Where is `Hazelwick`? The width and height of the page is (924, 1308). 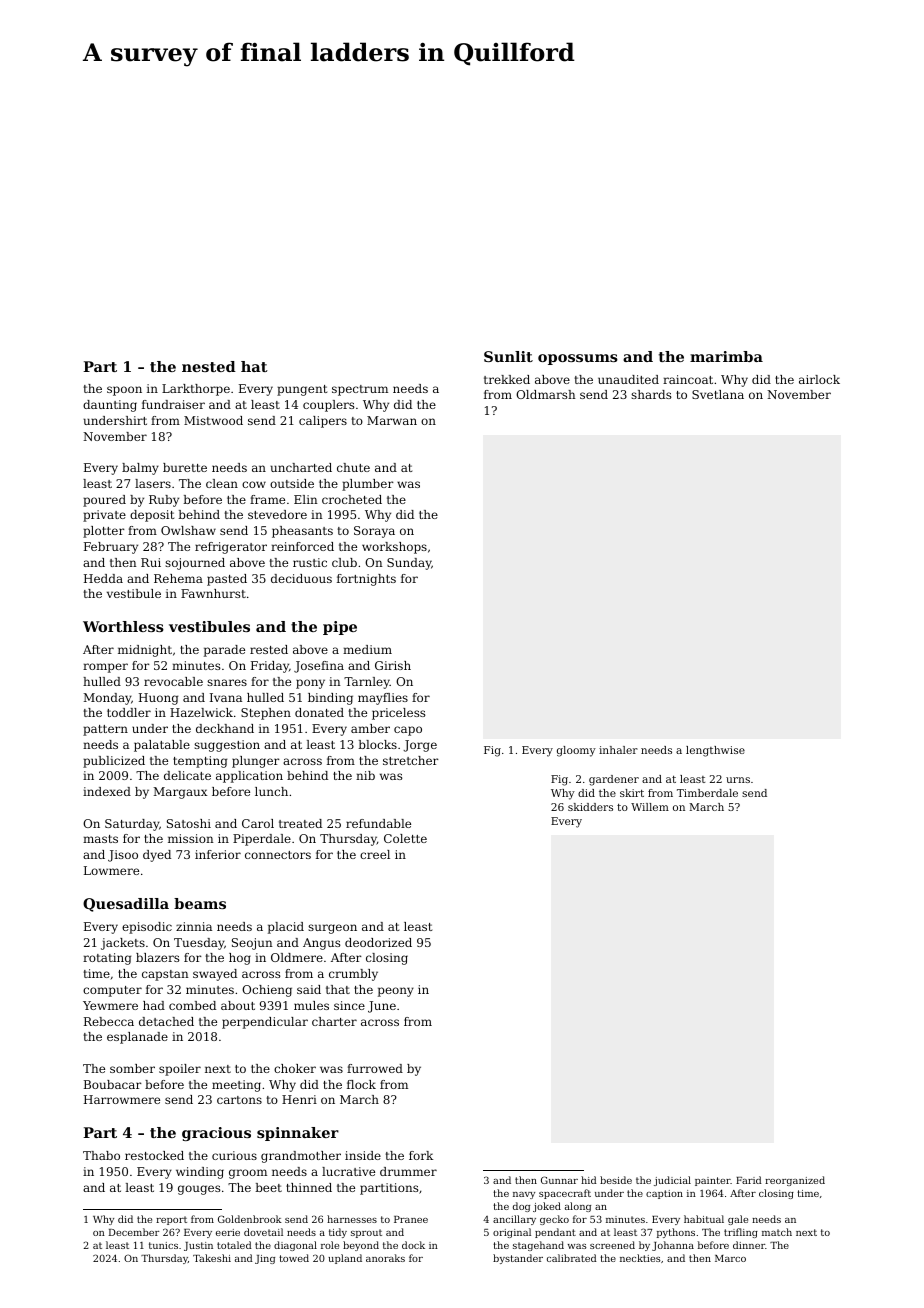 Hazelwick is located at coordinates (201, 712).
